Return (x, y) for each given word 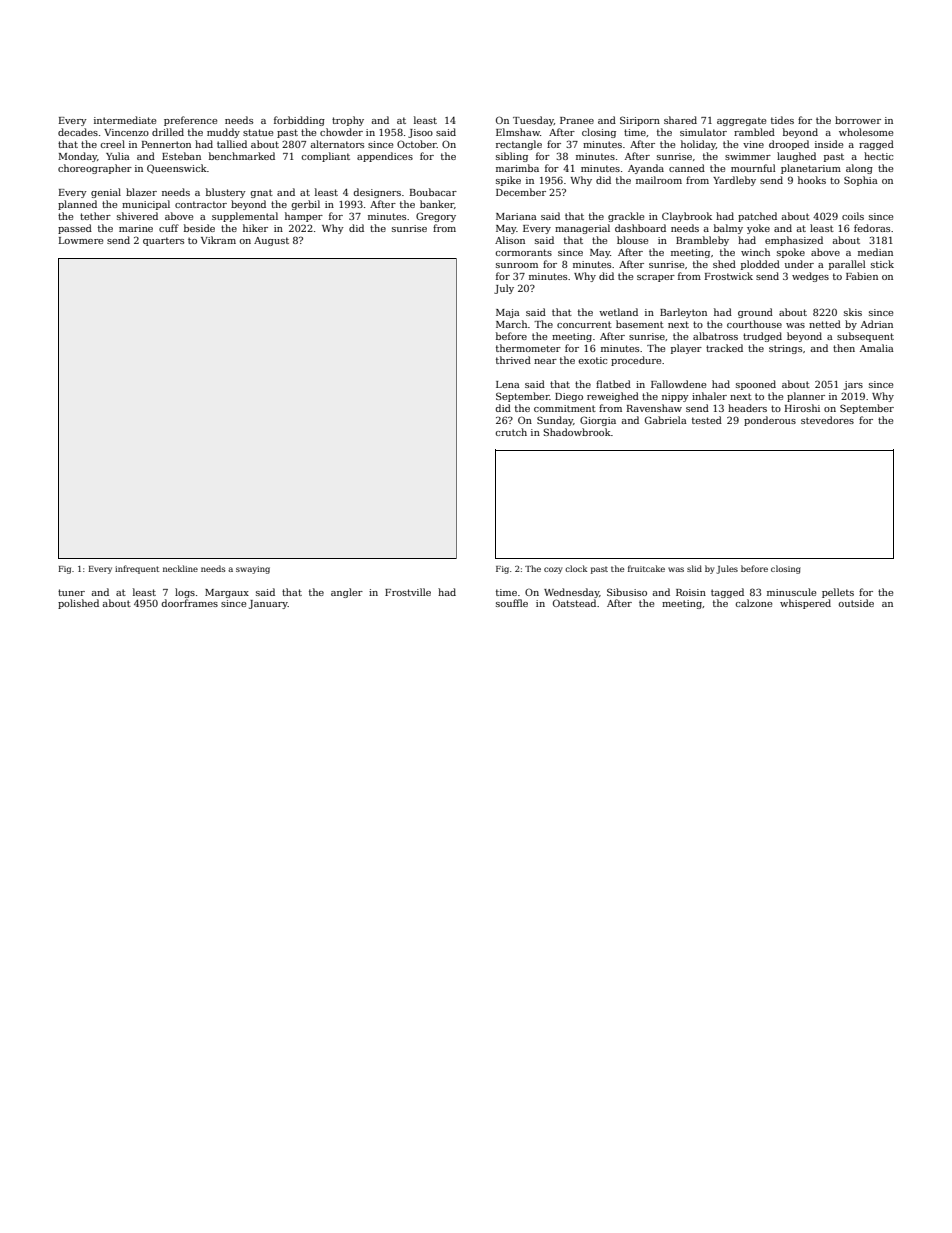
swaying (253, 570)
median (875, 252)
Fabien (862, 276)
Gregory (436, 217)
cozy (553, 570)
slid (694, 568)
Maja (508, 313)
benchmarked (242, 156)
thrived (513, 360)
